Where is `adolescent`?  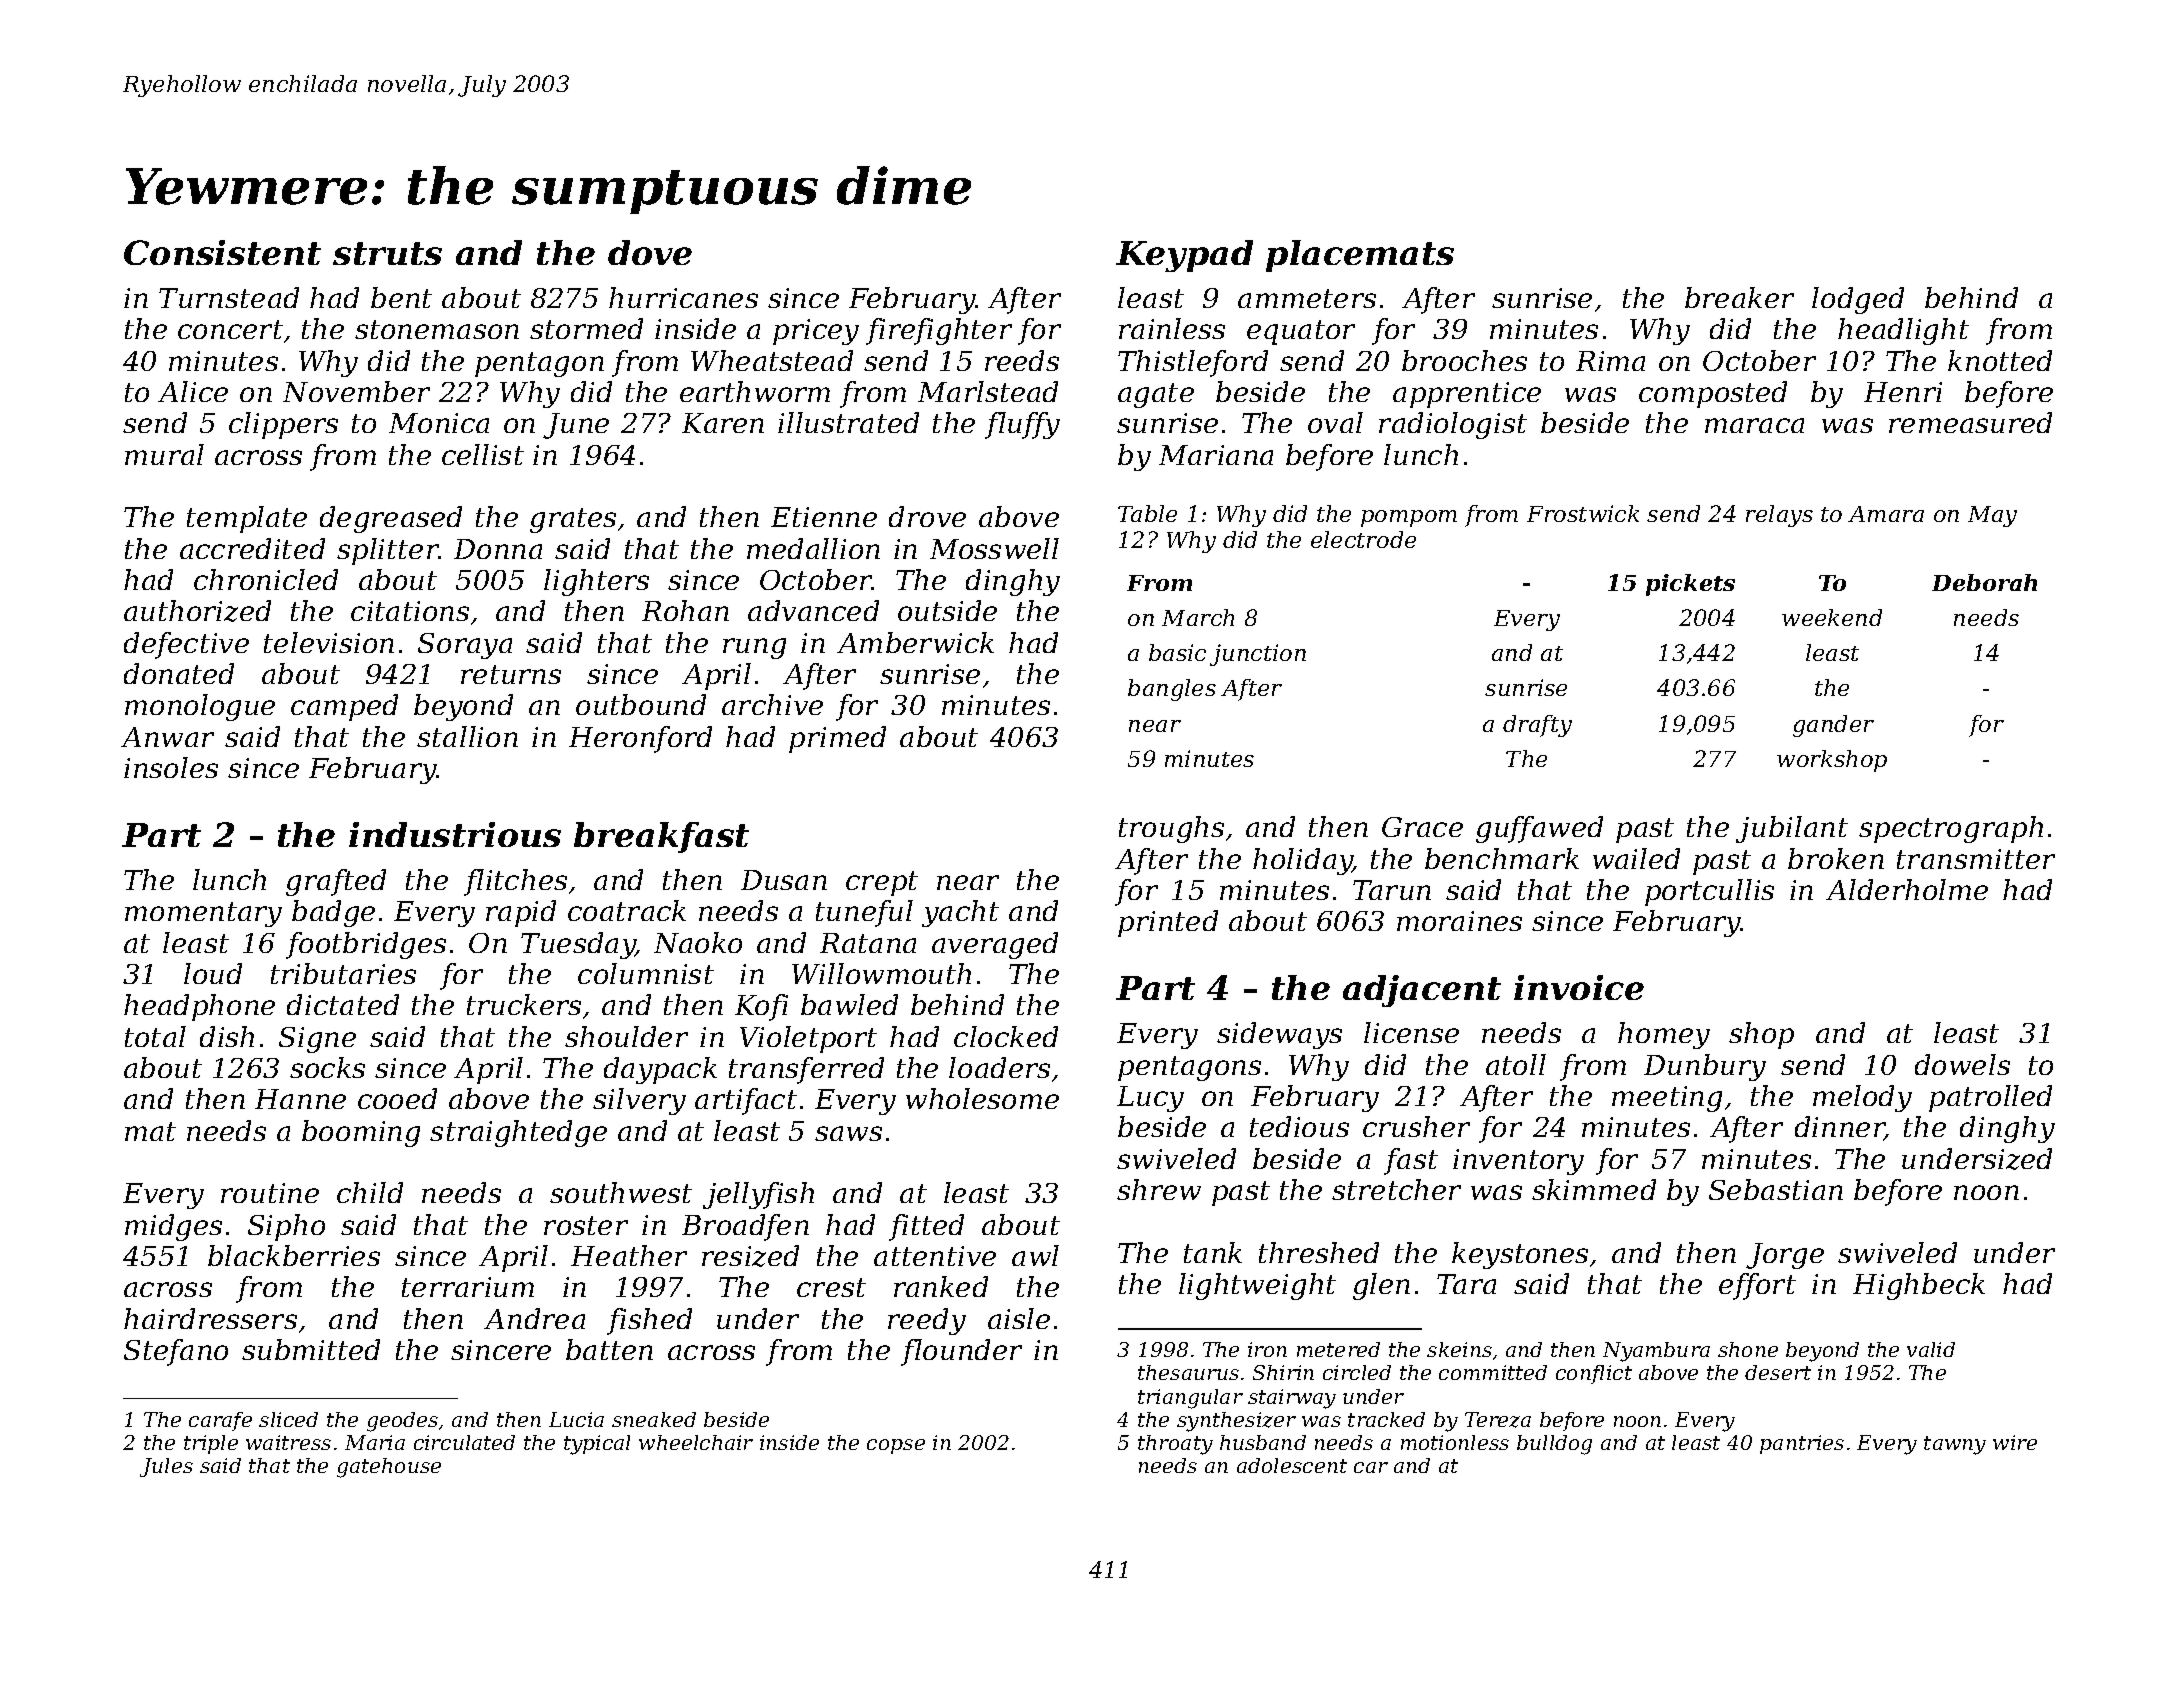
adolescent is located at coordinates (1292, 1465).
